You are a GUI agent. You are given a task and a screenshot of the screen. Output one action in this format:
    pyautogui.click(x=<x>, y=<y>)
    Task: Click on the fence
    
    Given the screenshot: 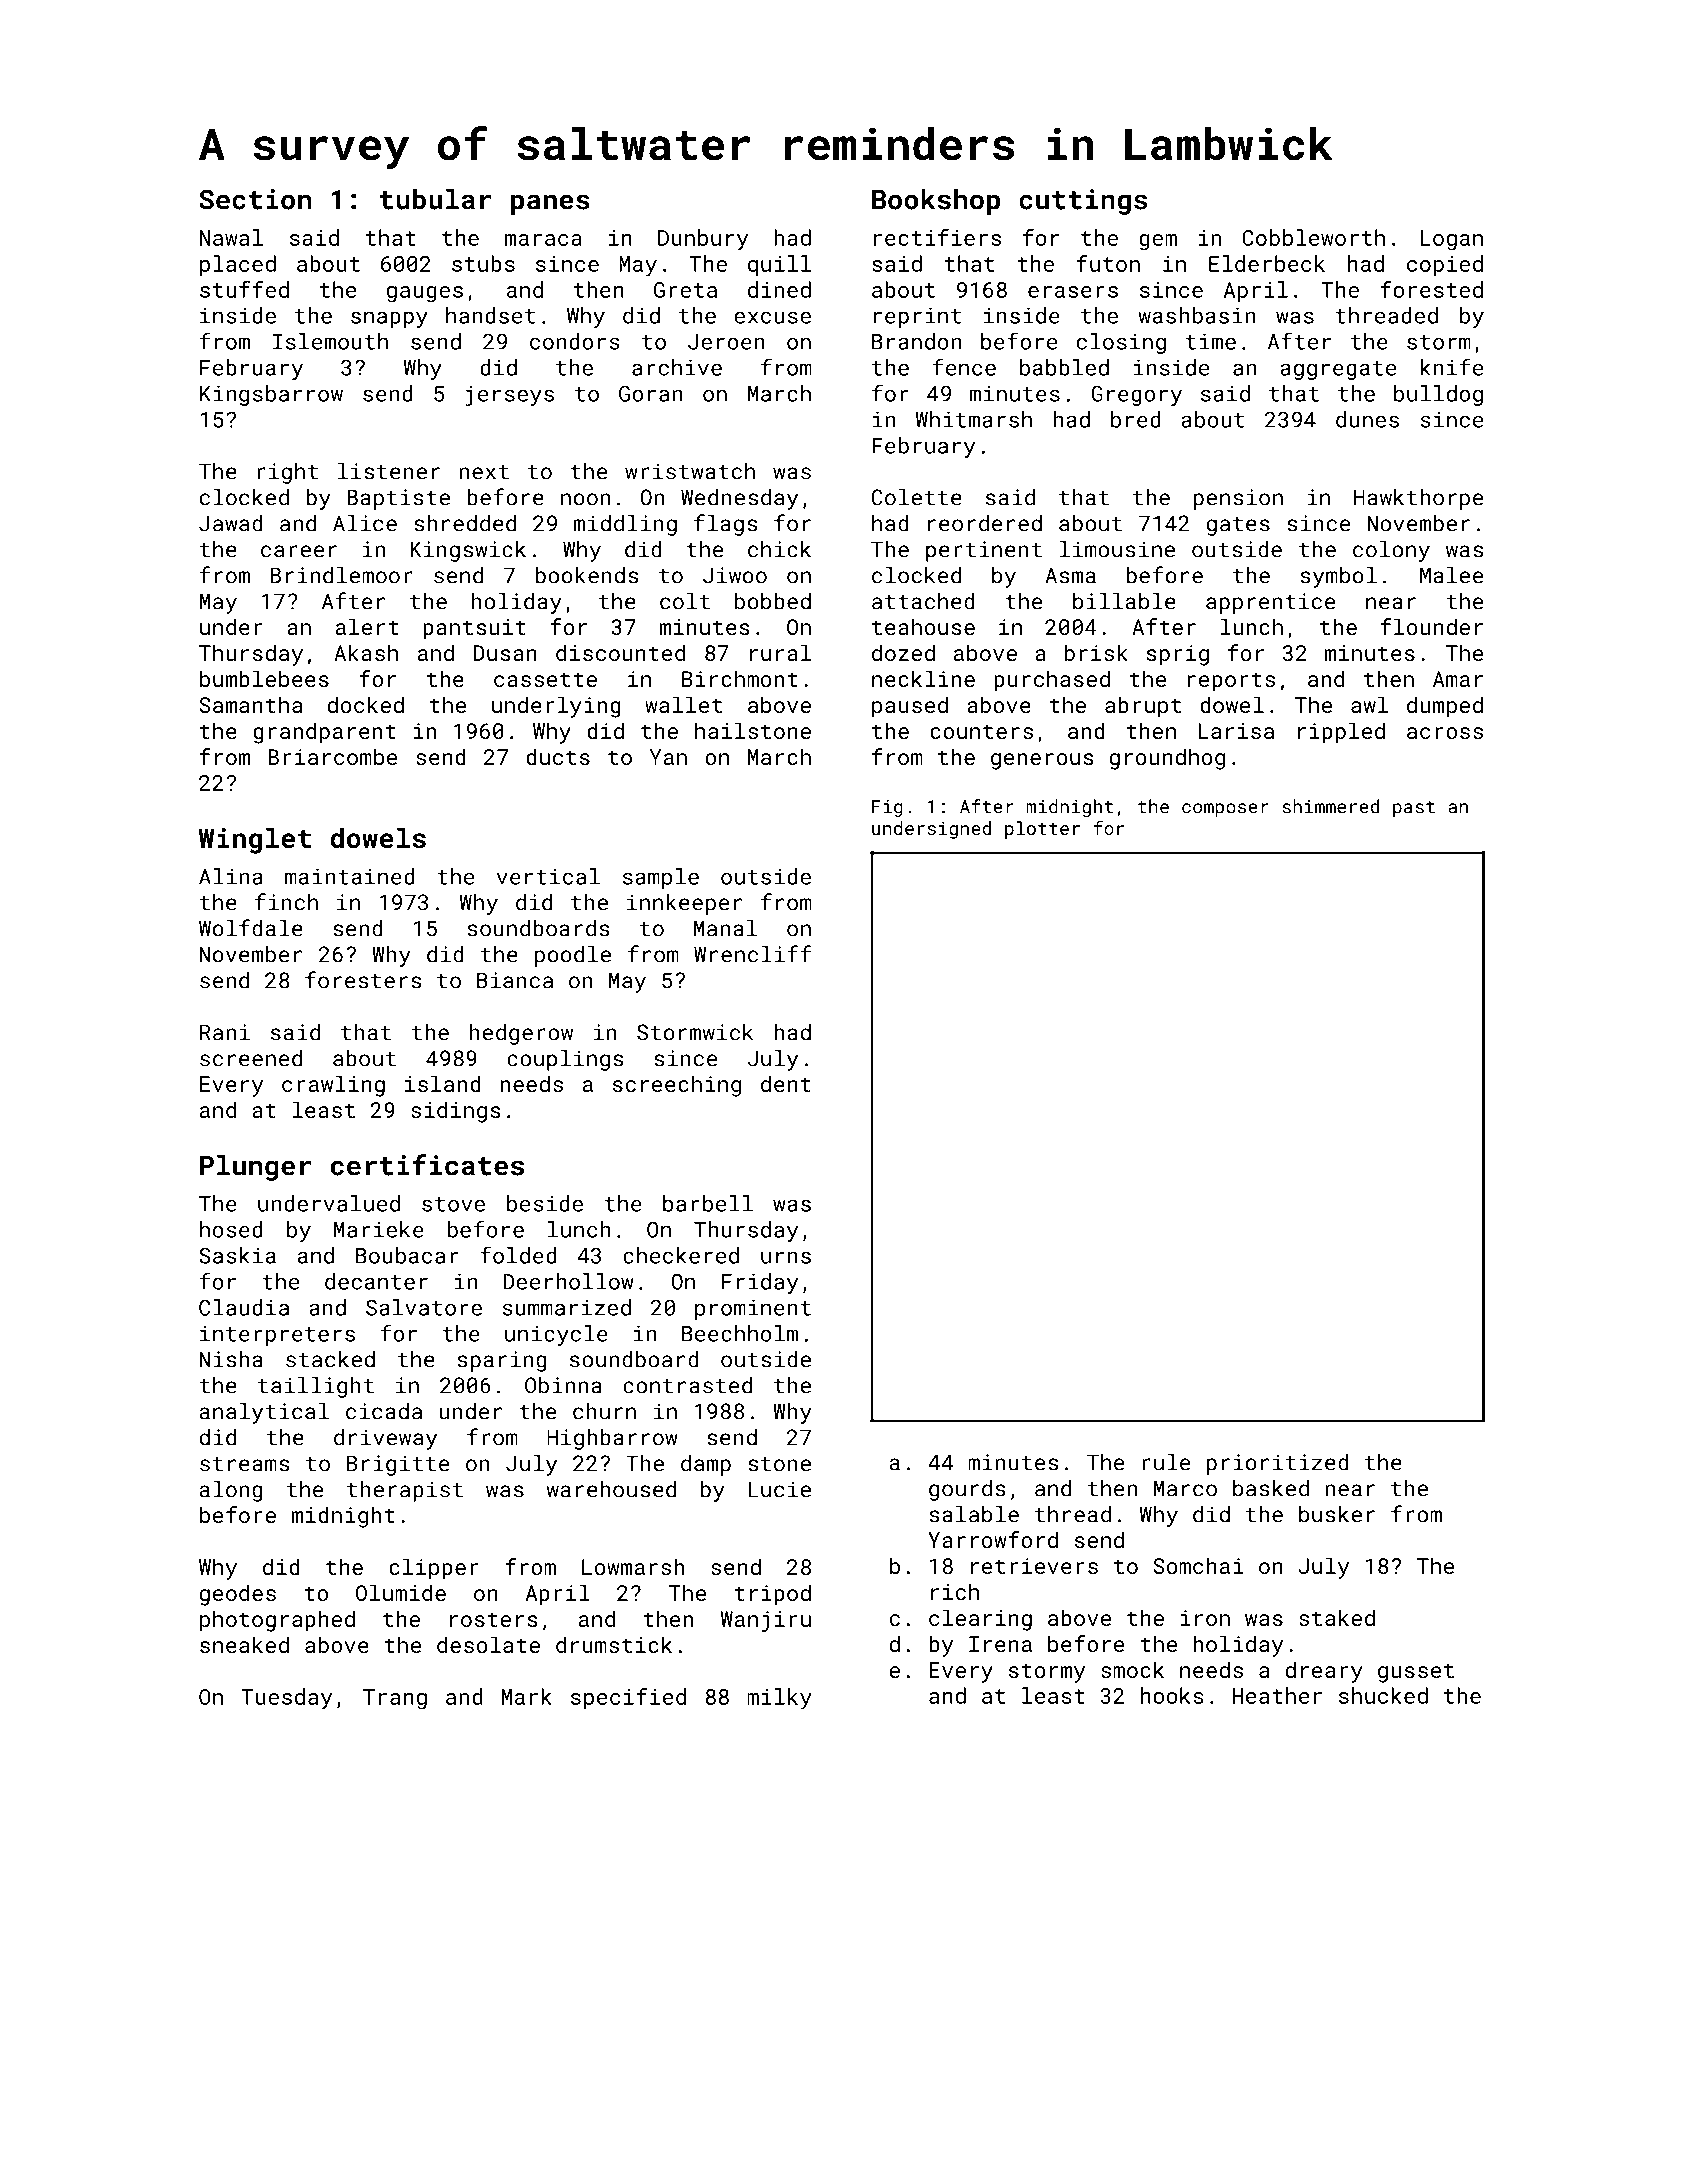 What is the action you would take?
    pyautogui.click(x=964, y=367)
